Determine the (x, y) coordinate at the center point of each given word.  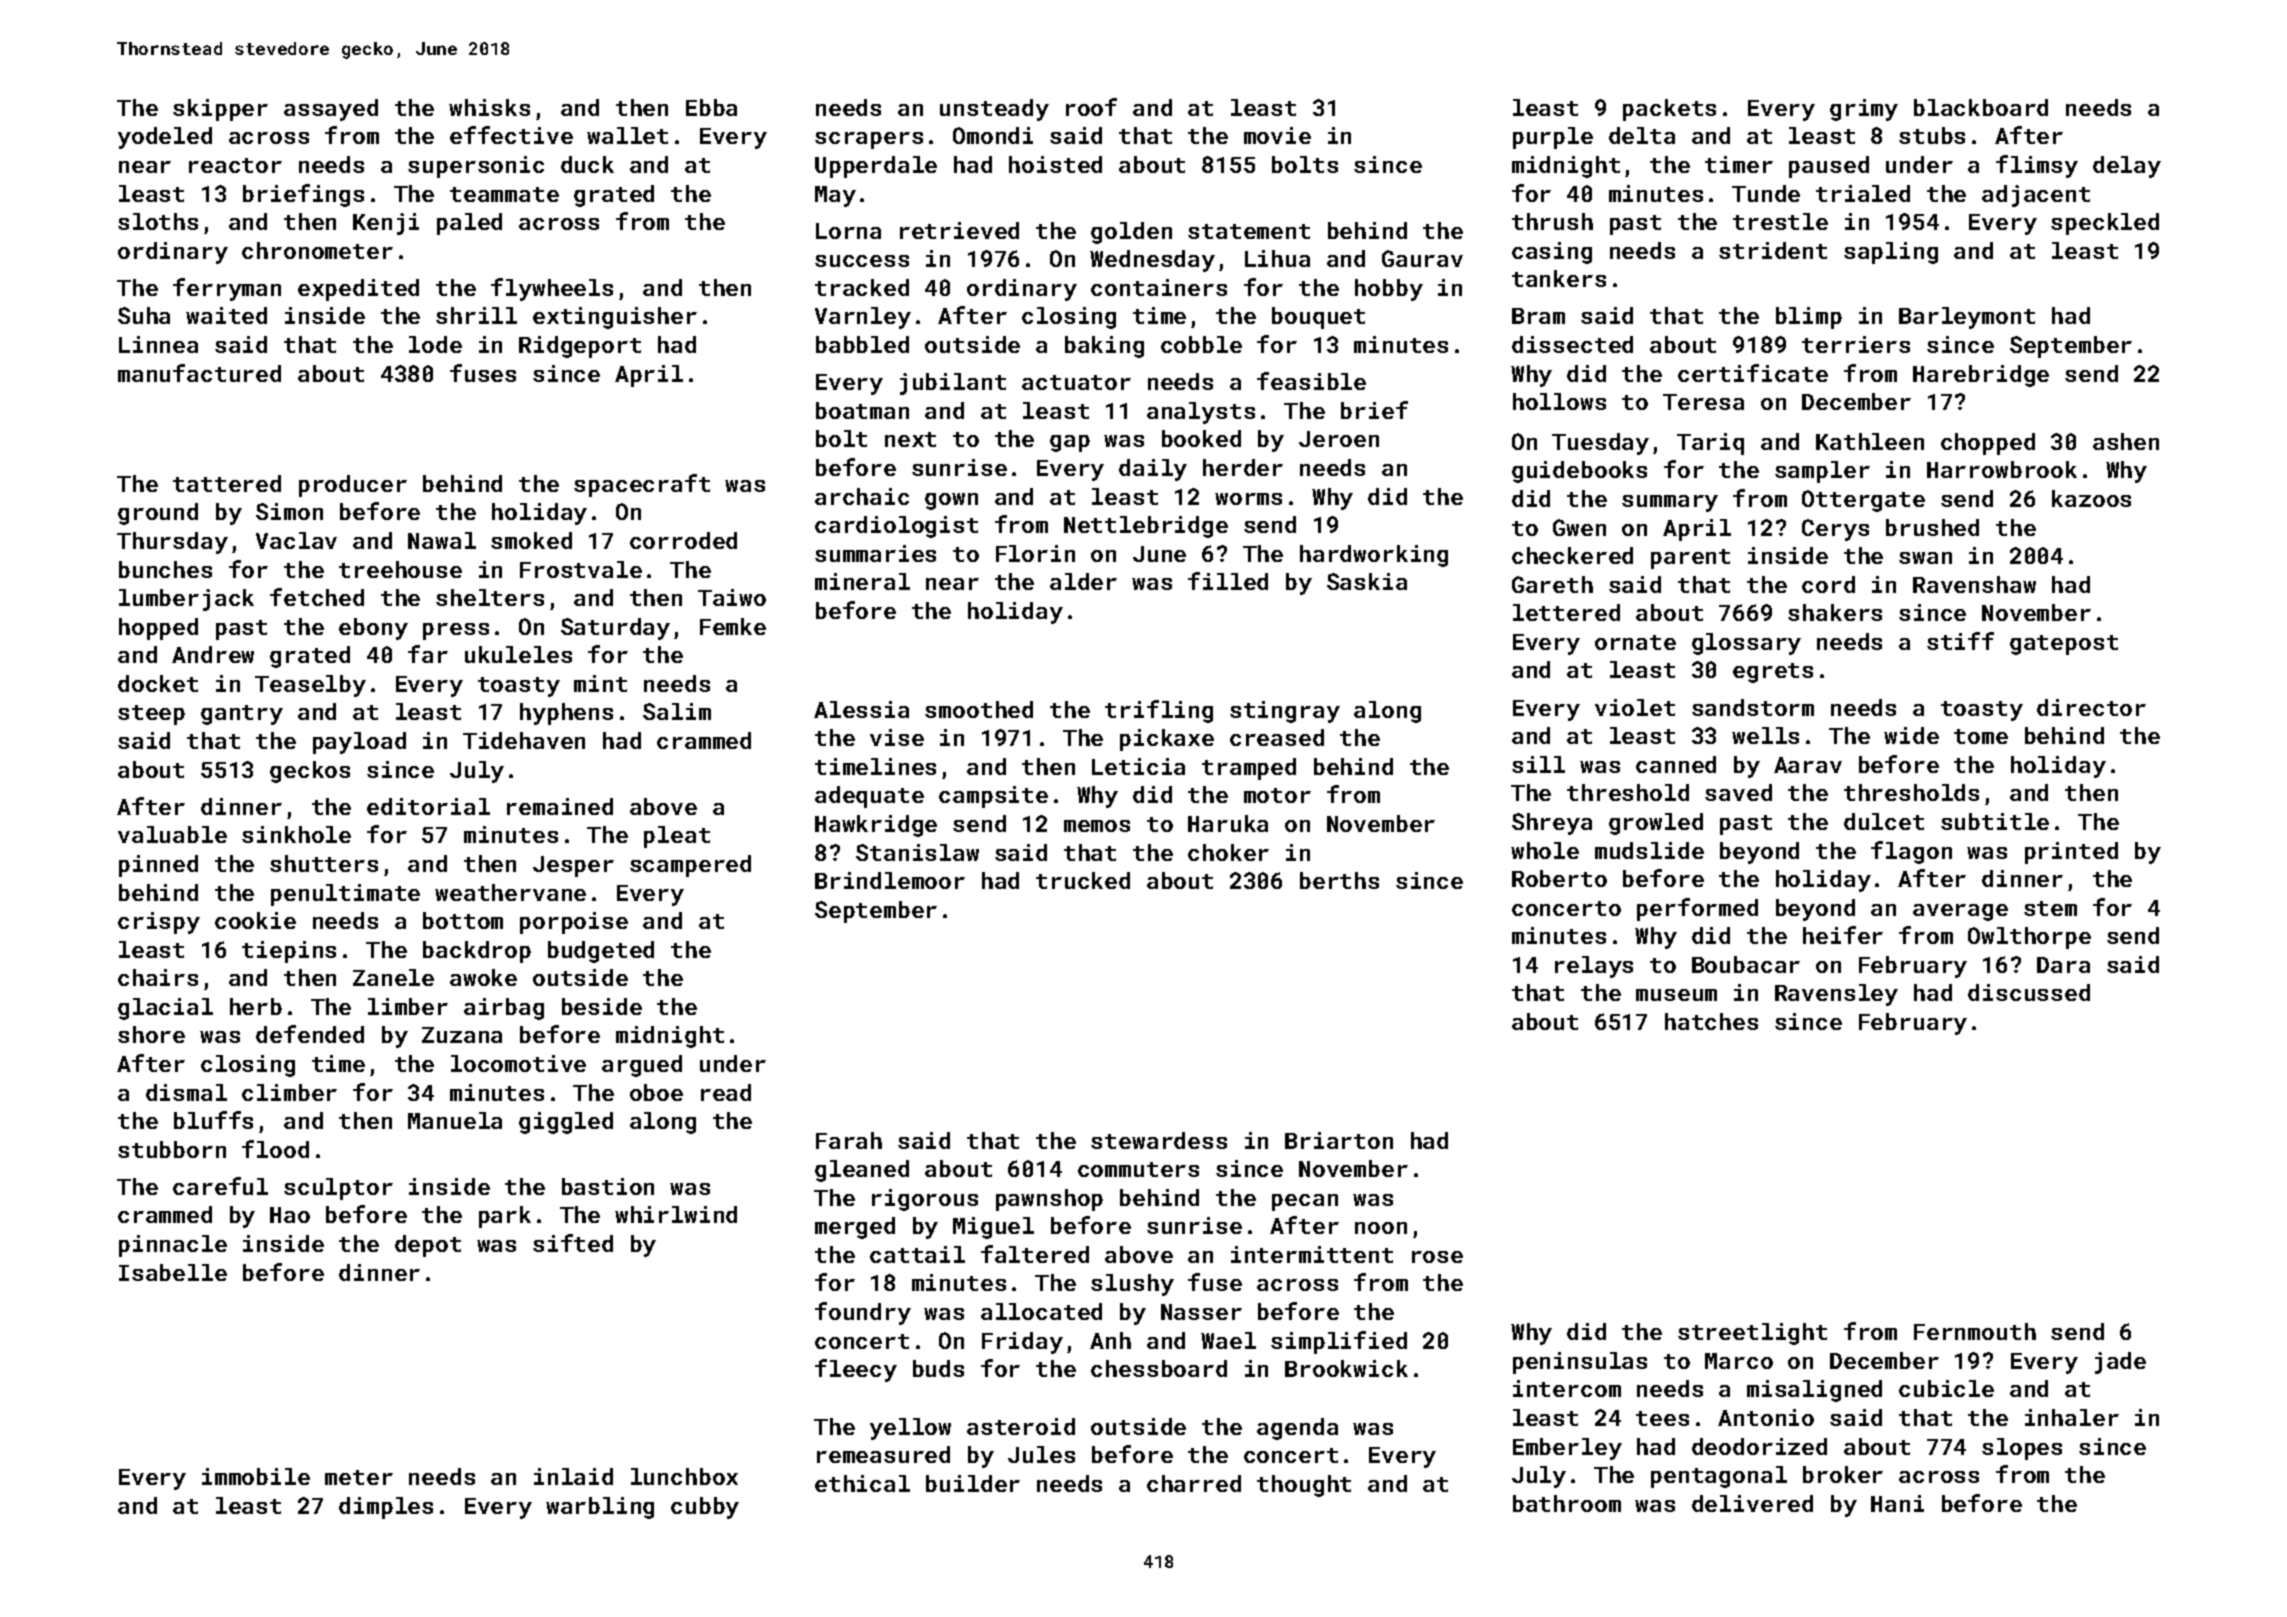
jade (2120, 1363)
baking (1104, 347)
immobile (256, 1476)
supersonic (476, 167)
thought (1304, 1486)
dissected (1572, 344)
